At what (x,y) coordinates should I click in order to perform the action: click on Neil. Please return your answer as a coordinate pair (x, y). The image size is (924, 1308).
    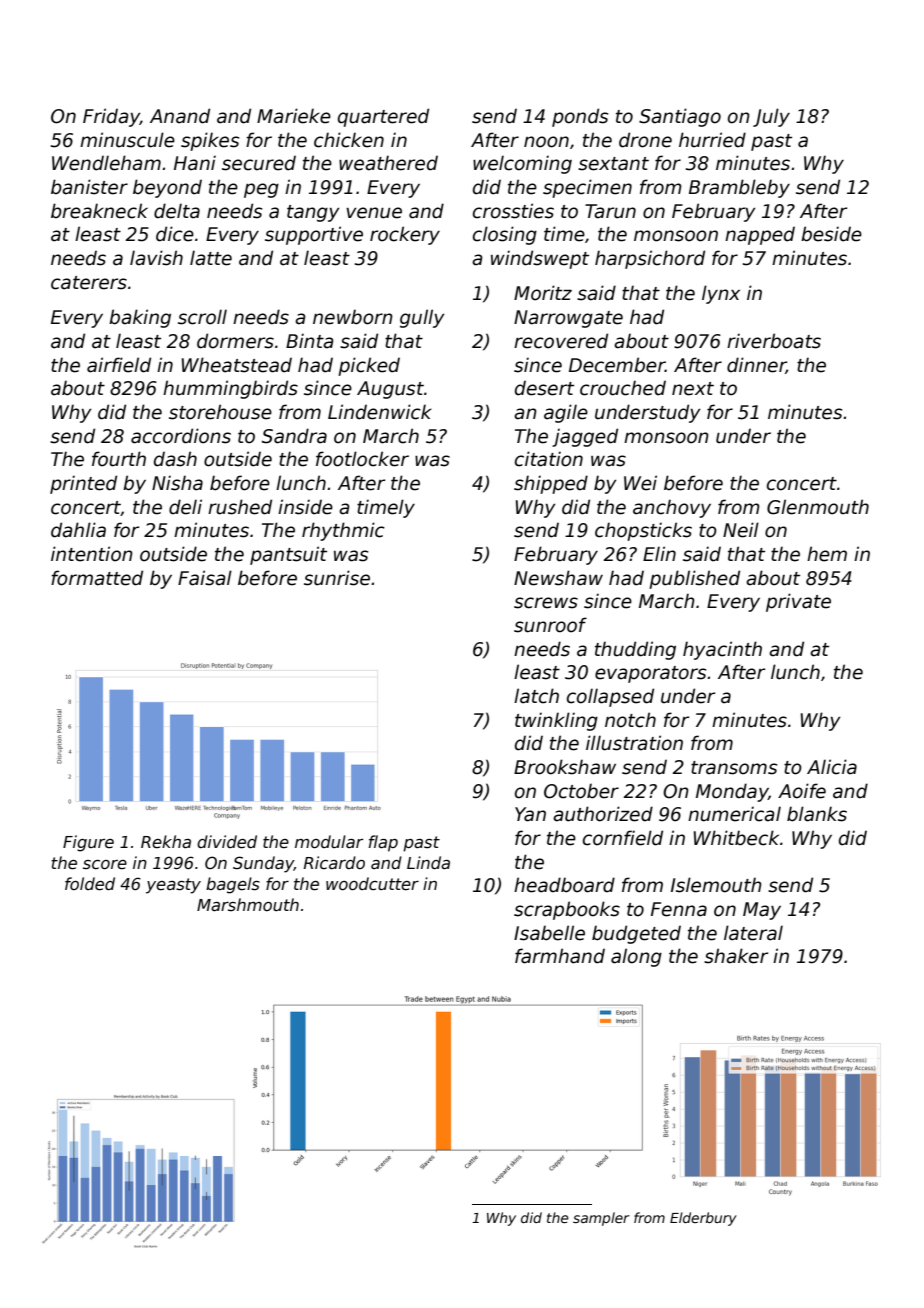
    Looking at the image, I should click on (741, 530).
